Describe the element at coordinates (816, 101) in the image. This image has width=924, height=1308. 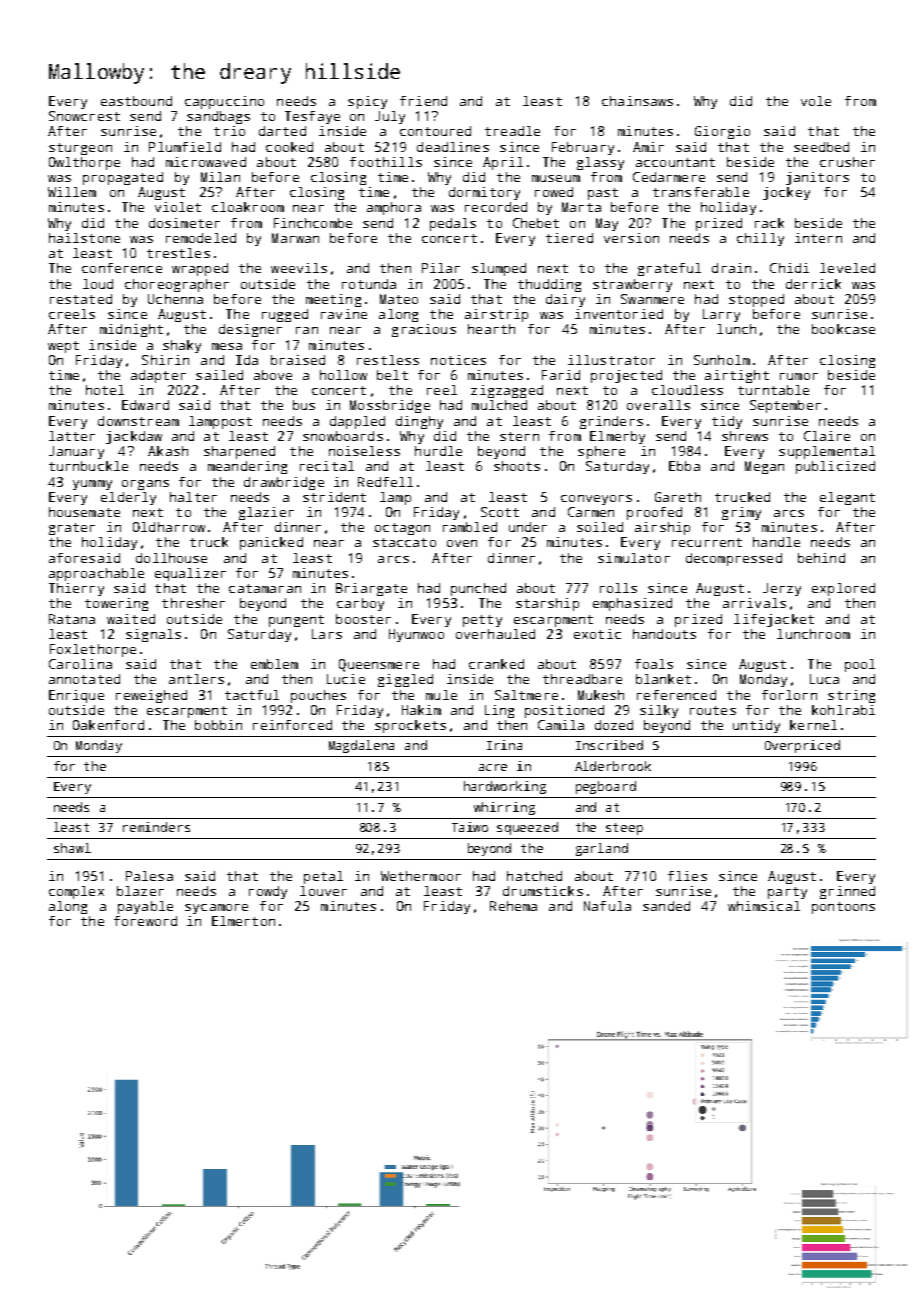
I see `vole` at that location.
